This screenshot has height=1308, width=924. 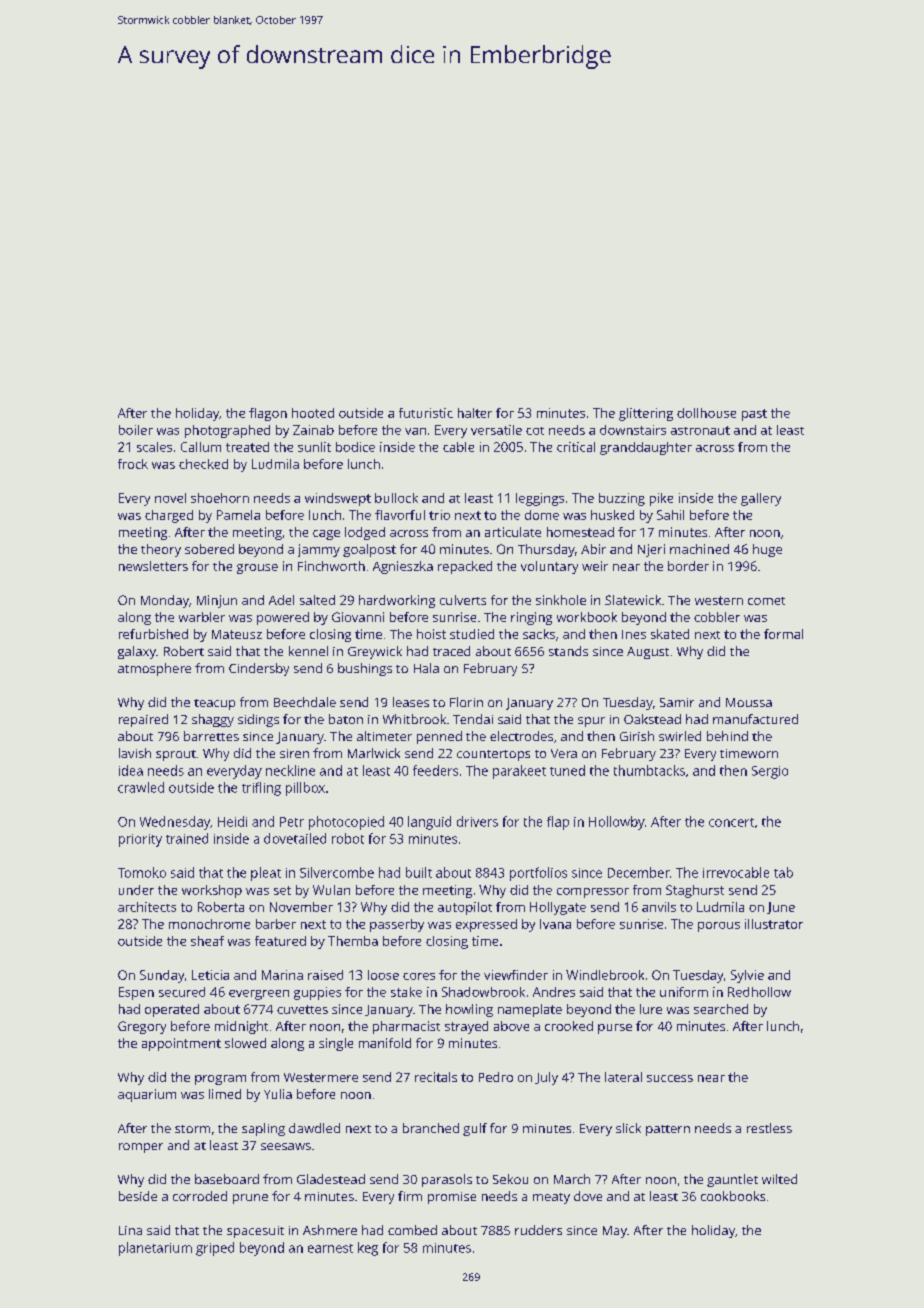 What do you see at coordinates (477, 821) in the screenshot?
I see `drivers` at bounding box center [477, 821].
